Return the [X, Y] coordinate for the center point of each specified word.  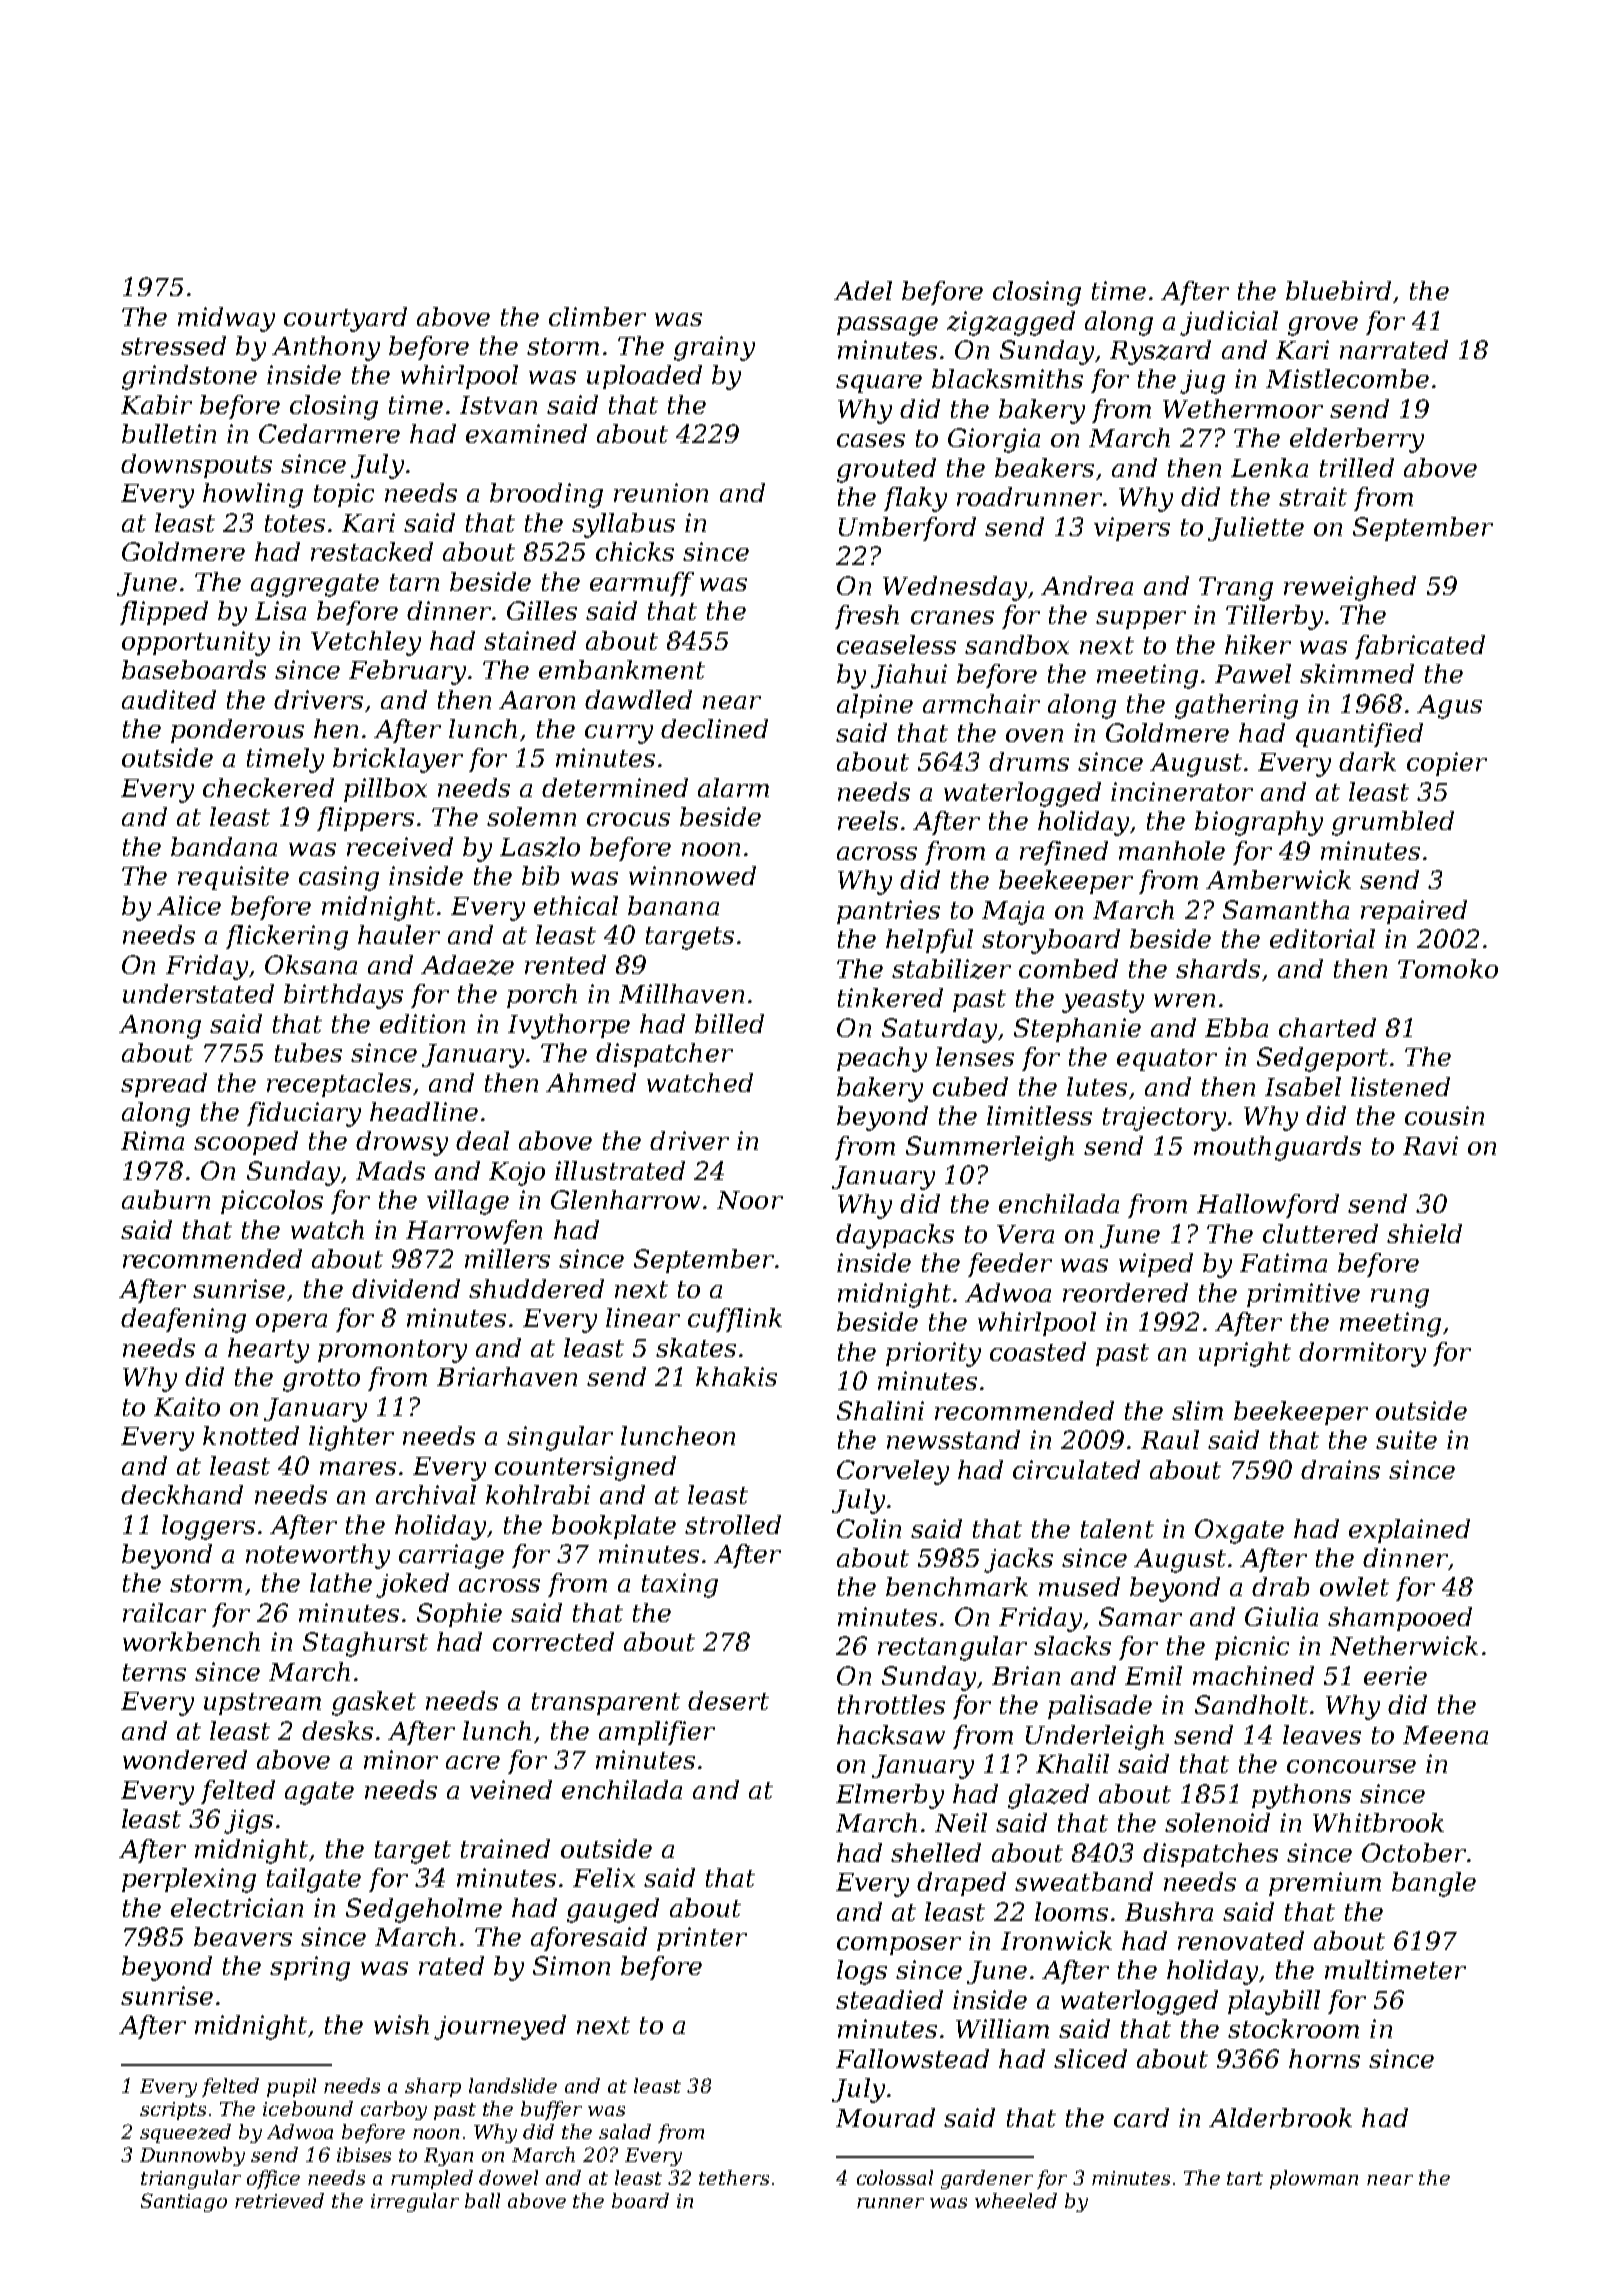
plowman [1314, 2179]
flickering [287, 937]
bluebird [1338, 290]
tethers [734, 2177]
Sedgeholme [424, 1910]
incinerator [1182, 791]
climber [597, 316]
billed [729, 1023]
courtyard [345, 319]
